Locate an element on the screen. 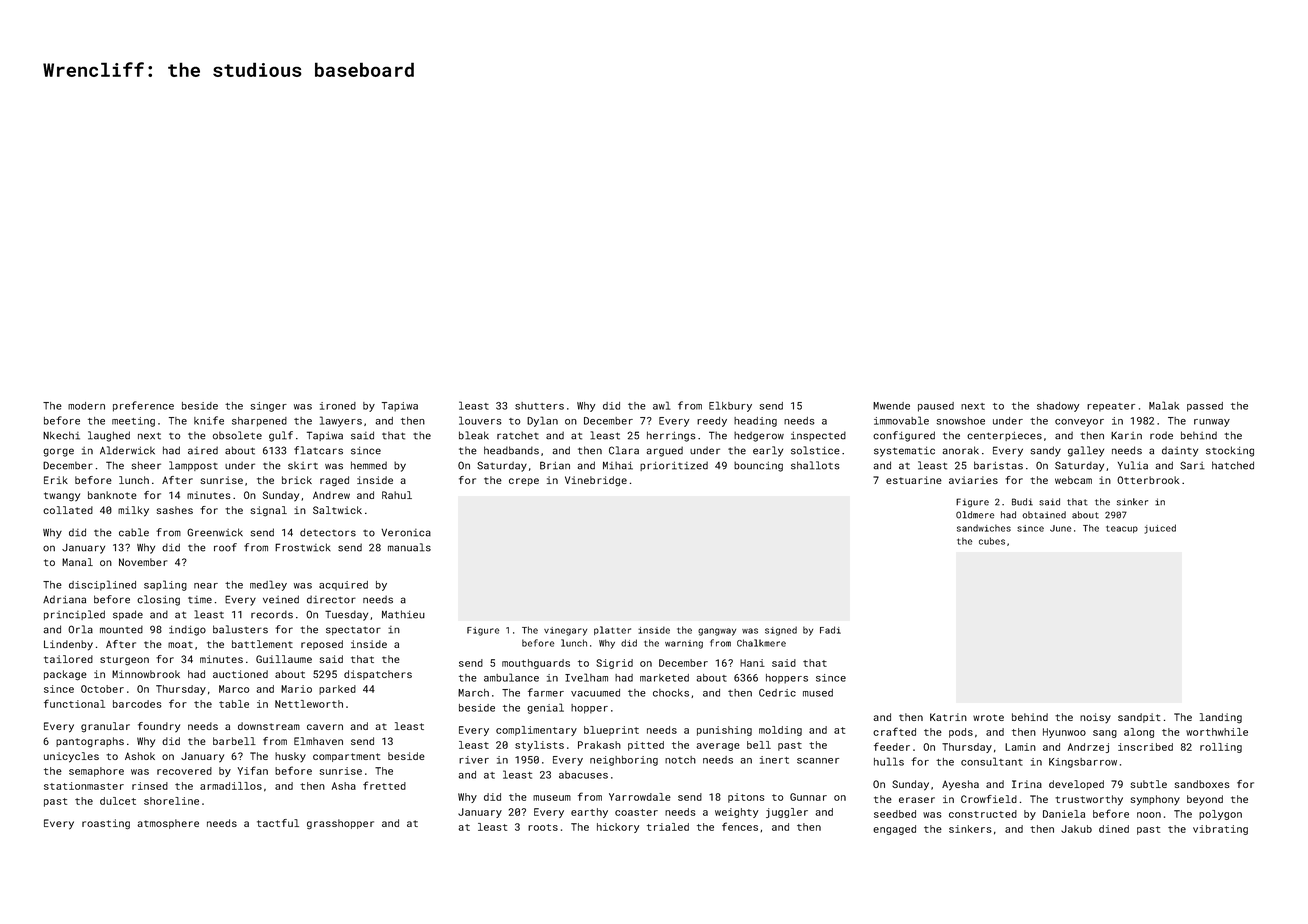  headbands is located at coordinates (511, 450).
